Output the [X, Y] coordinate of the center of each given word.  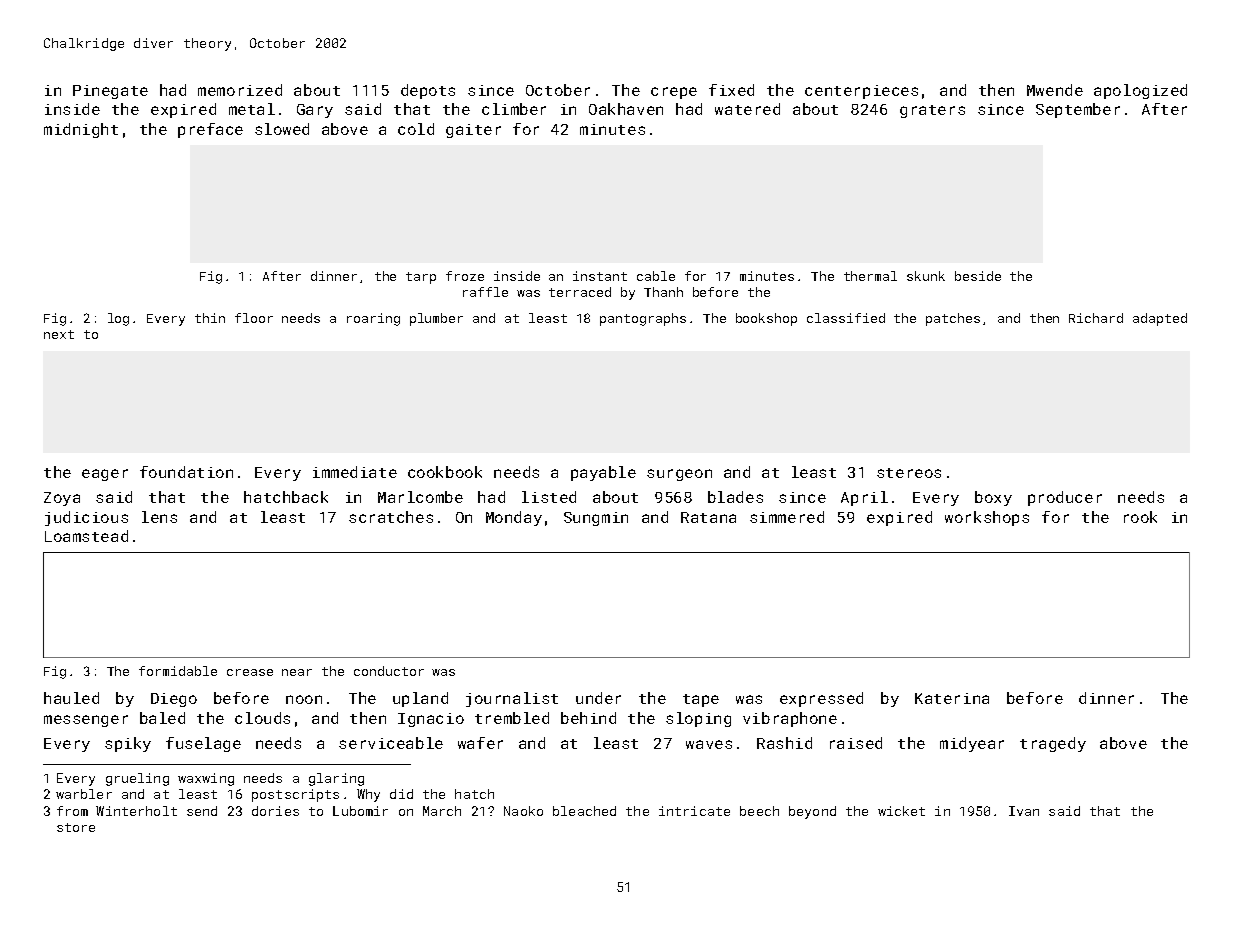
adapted [1160, 319]
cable [656, 276]
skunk [926, 276]
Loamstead [86, 536]
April [864, 498]
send [202, 811]
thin [210, 318]
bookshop [766, 319]
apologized [1140, 91]
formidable [178, 671]
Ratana [708, 517]
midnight [81, 130]
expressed [821, 699]
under [598, 698]
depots [428, 91]
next [59, 334]
